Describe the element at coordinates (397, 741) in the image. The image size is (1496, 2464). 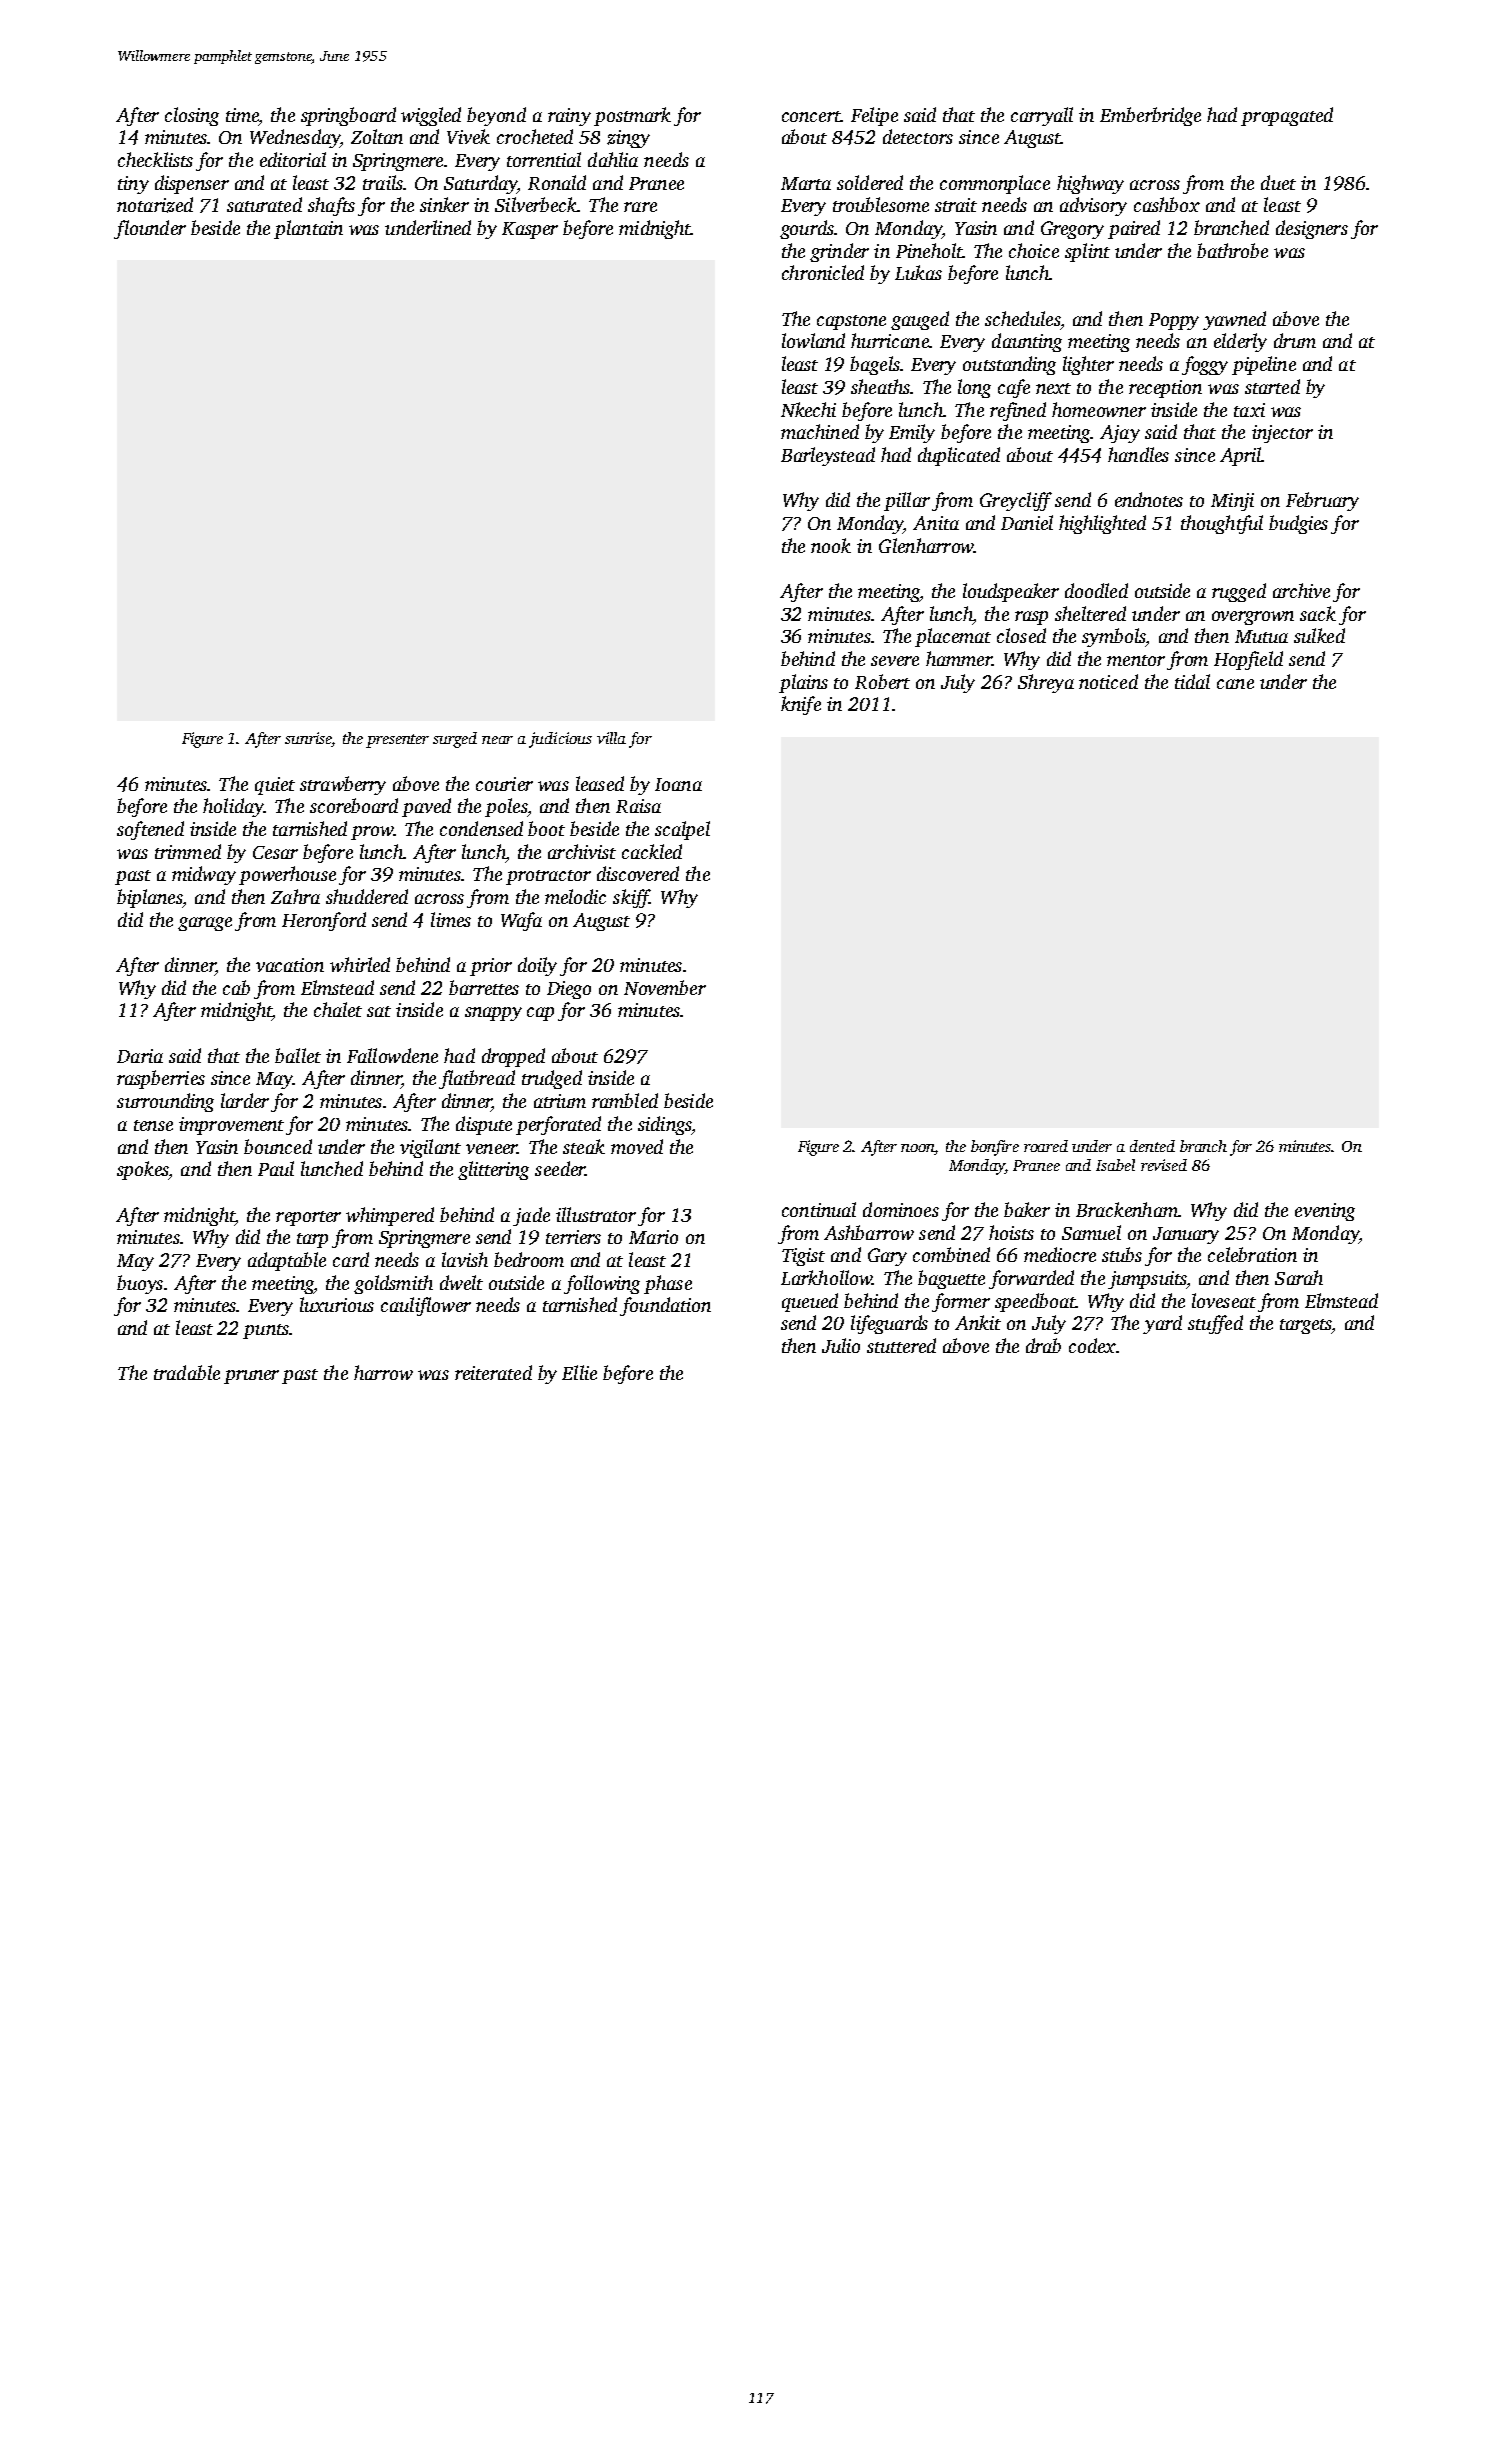
I see `presenter` at that location.
